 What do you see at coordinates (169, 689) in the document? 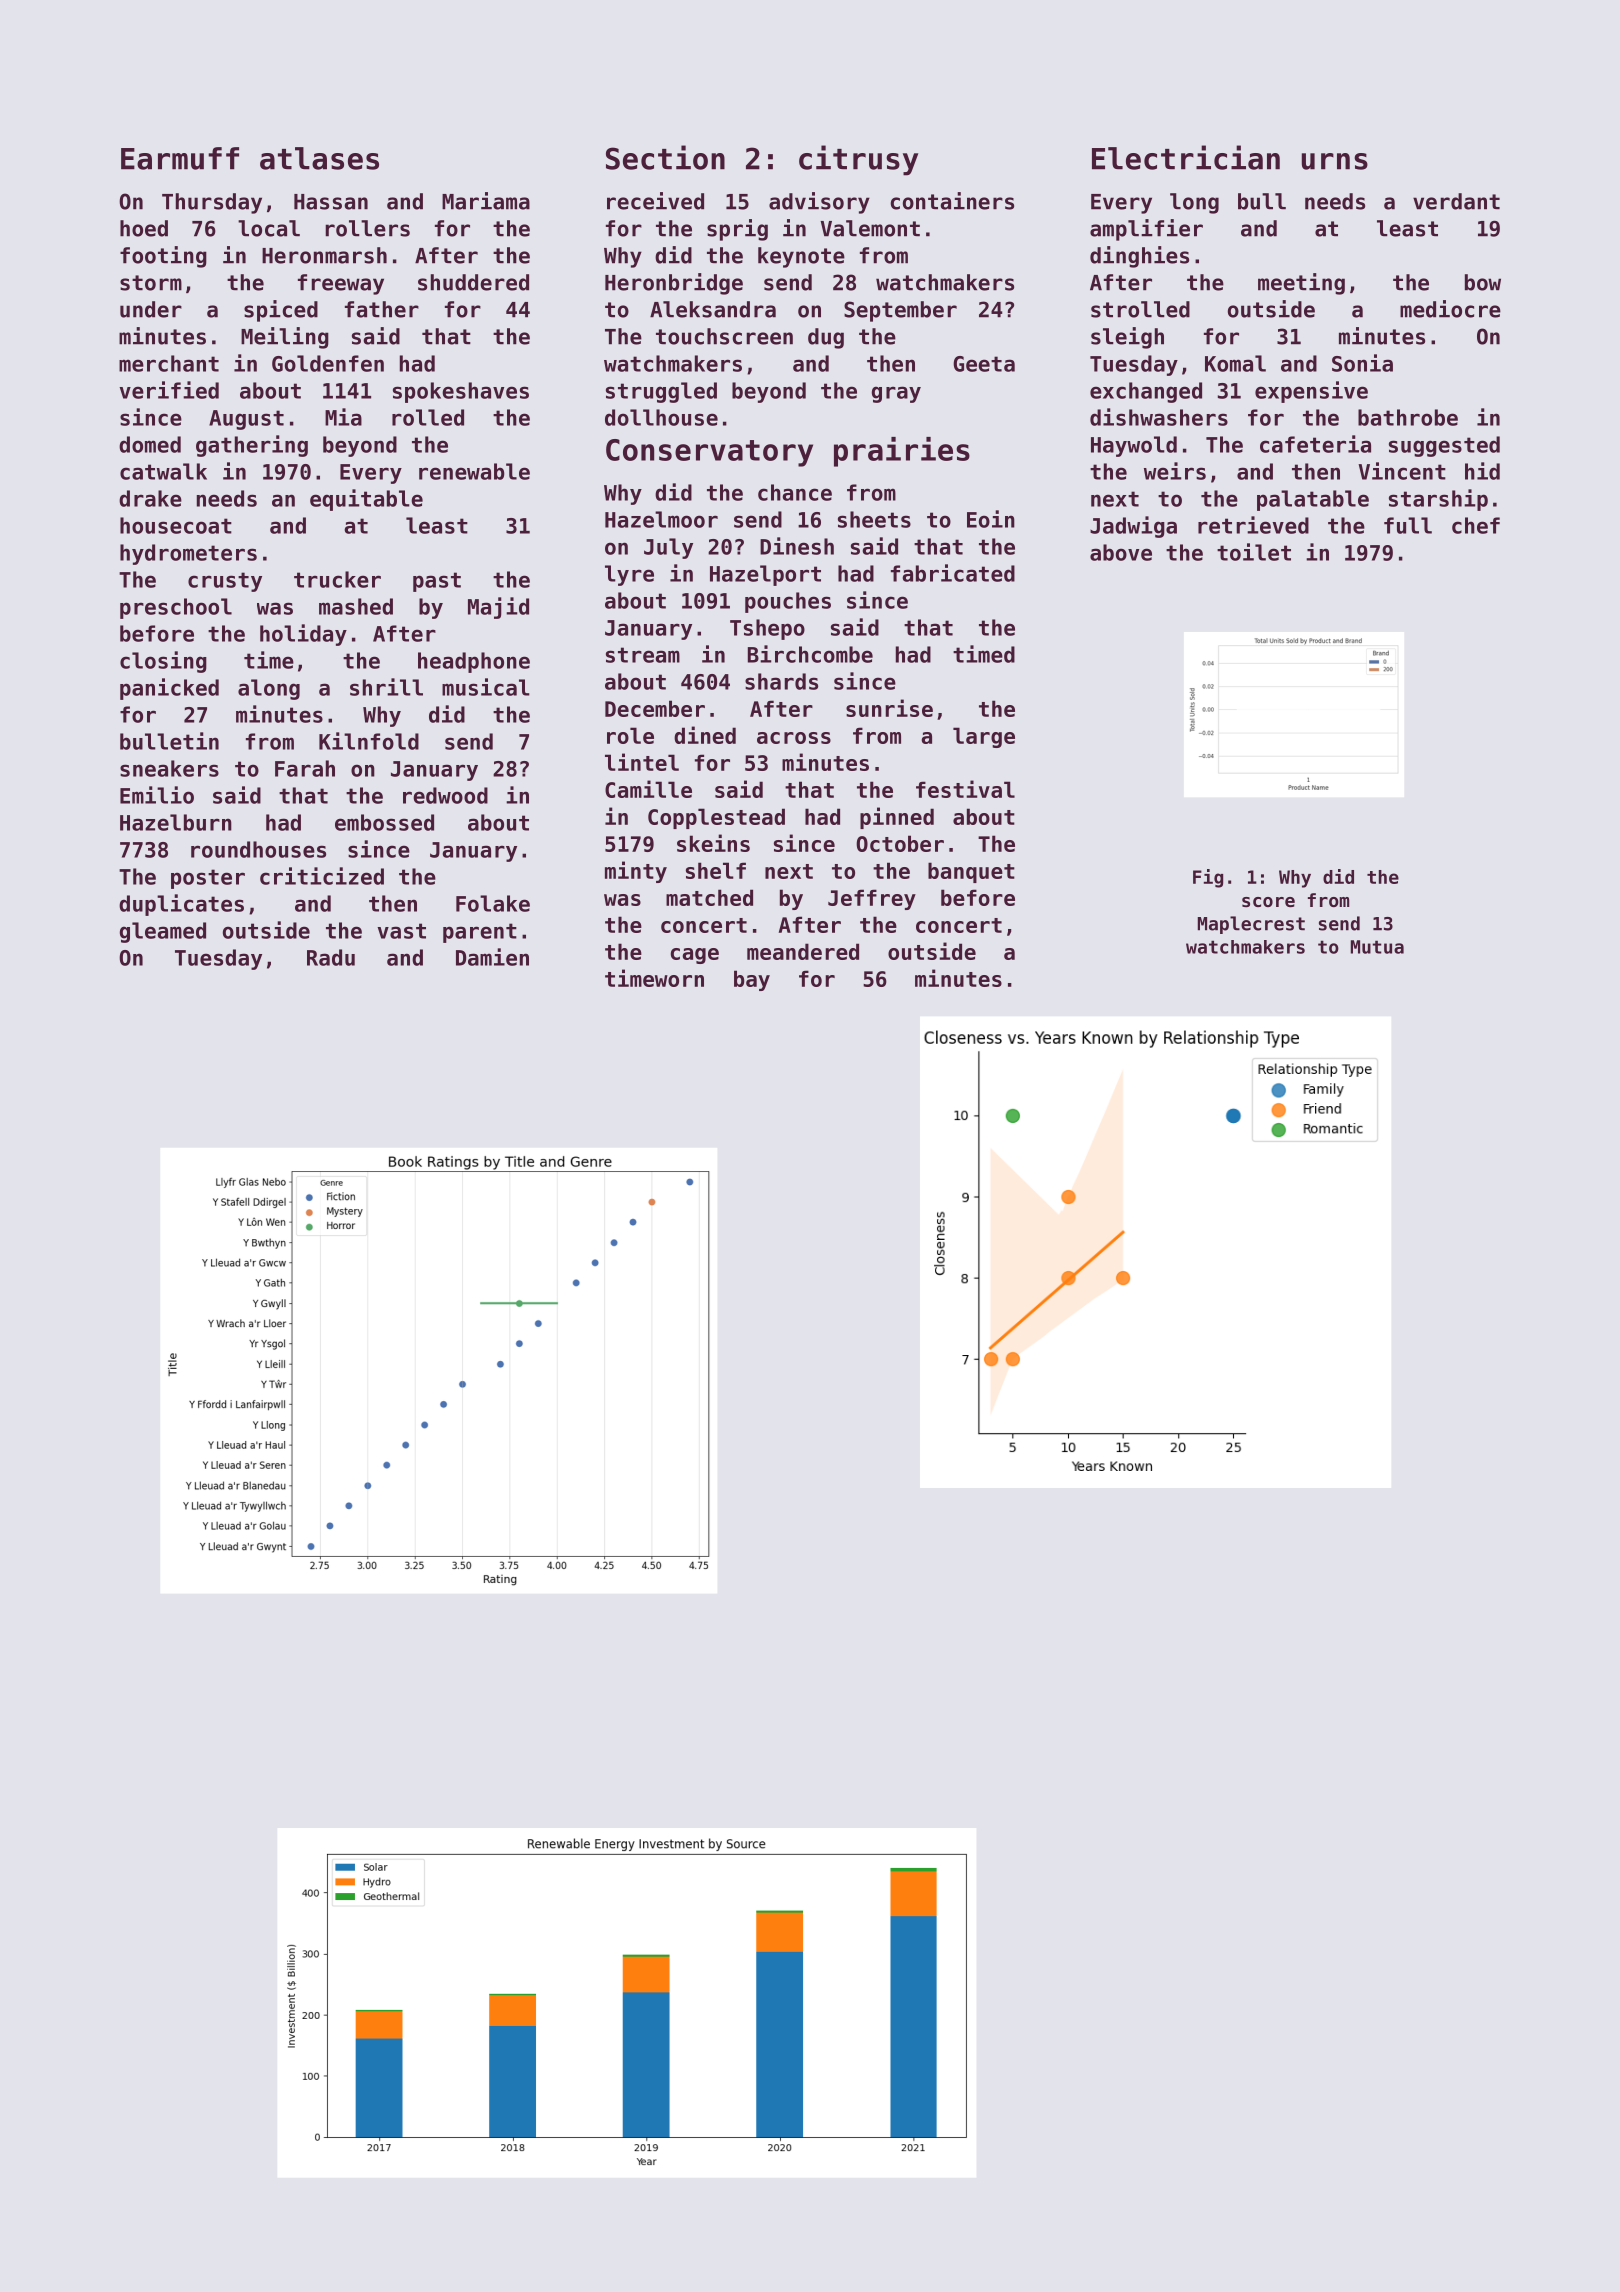
I see `panicked` at bounding box center [169, 689].
